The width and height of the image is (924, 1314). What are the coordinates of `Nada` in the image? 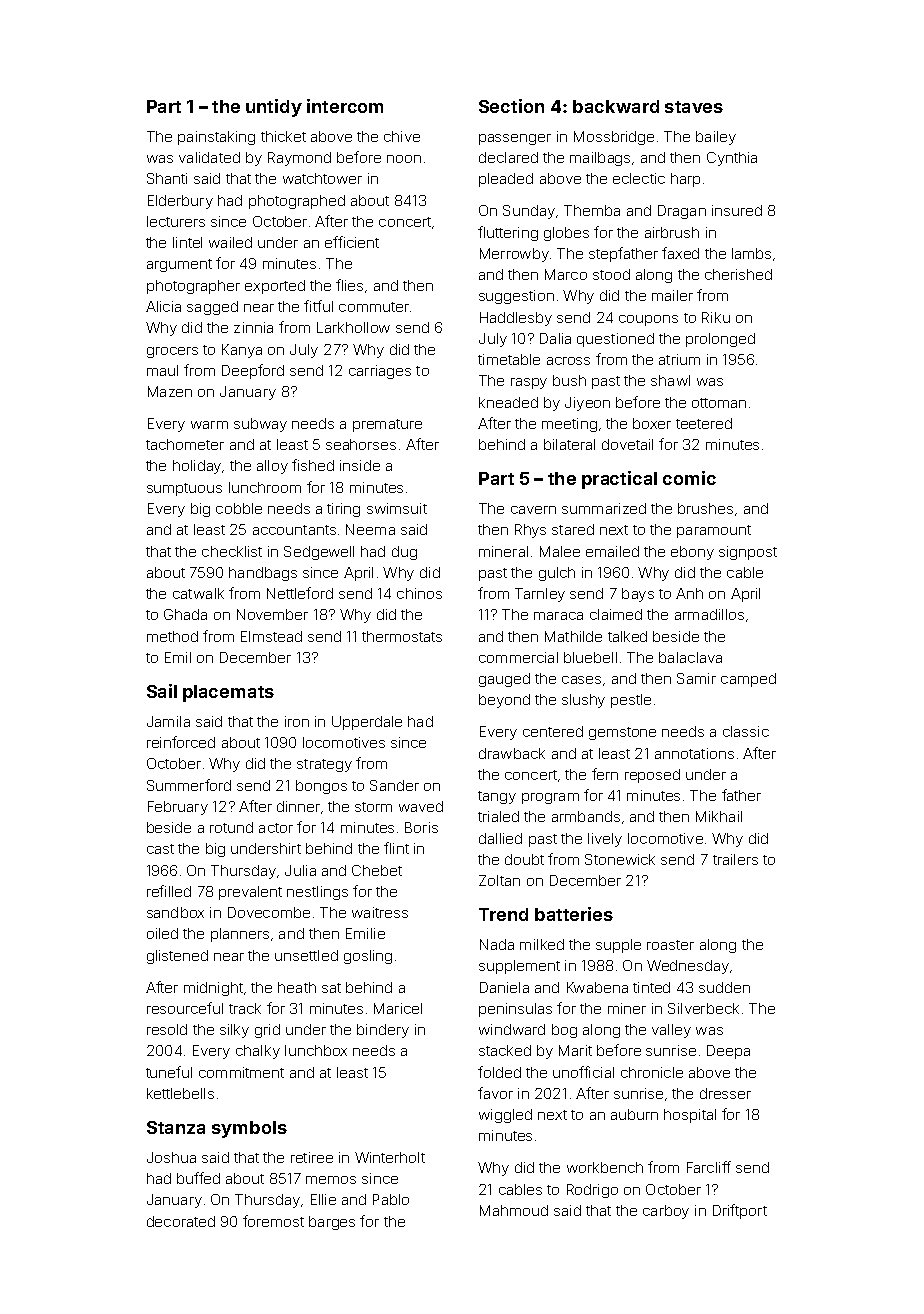 It's located at (497, 944).
